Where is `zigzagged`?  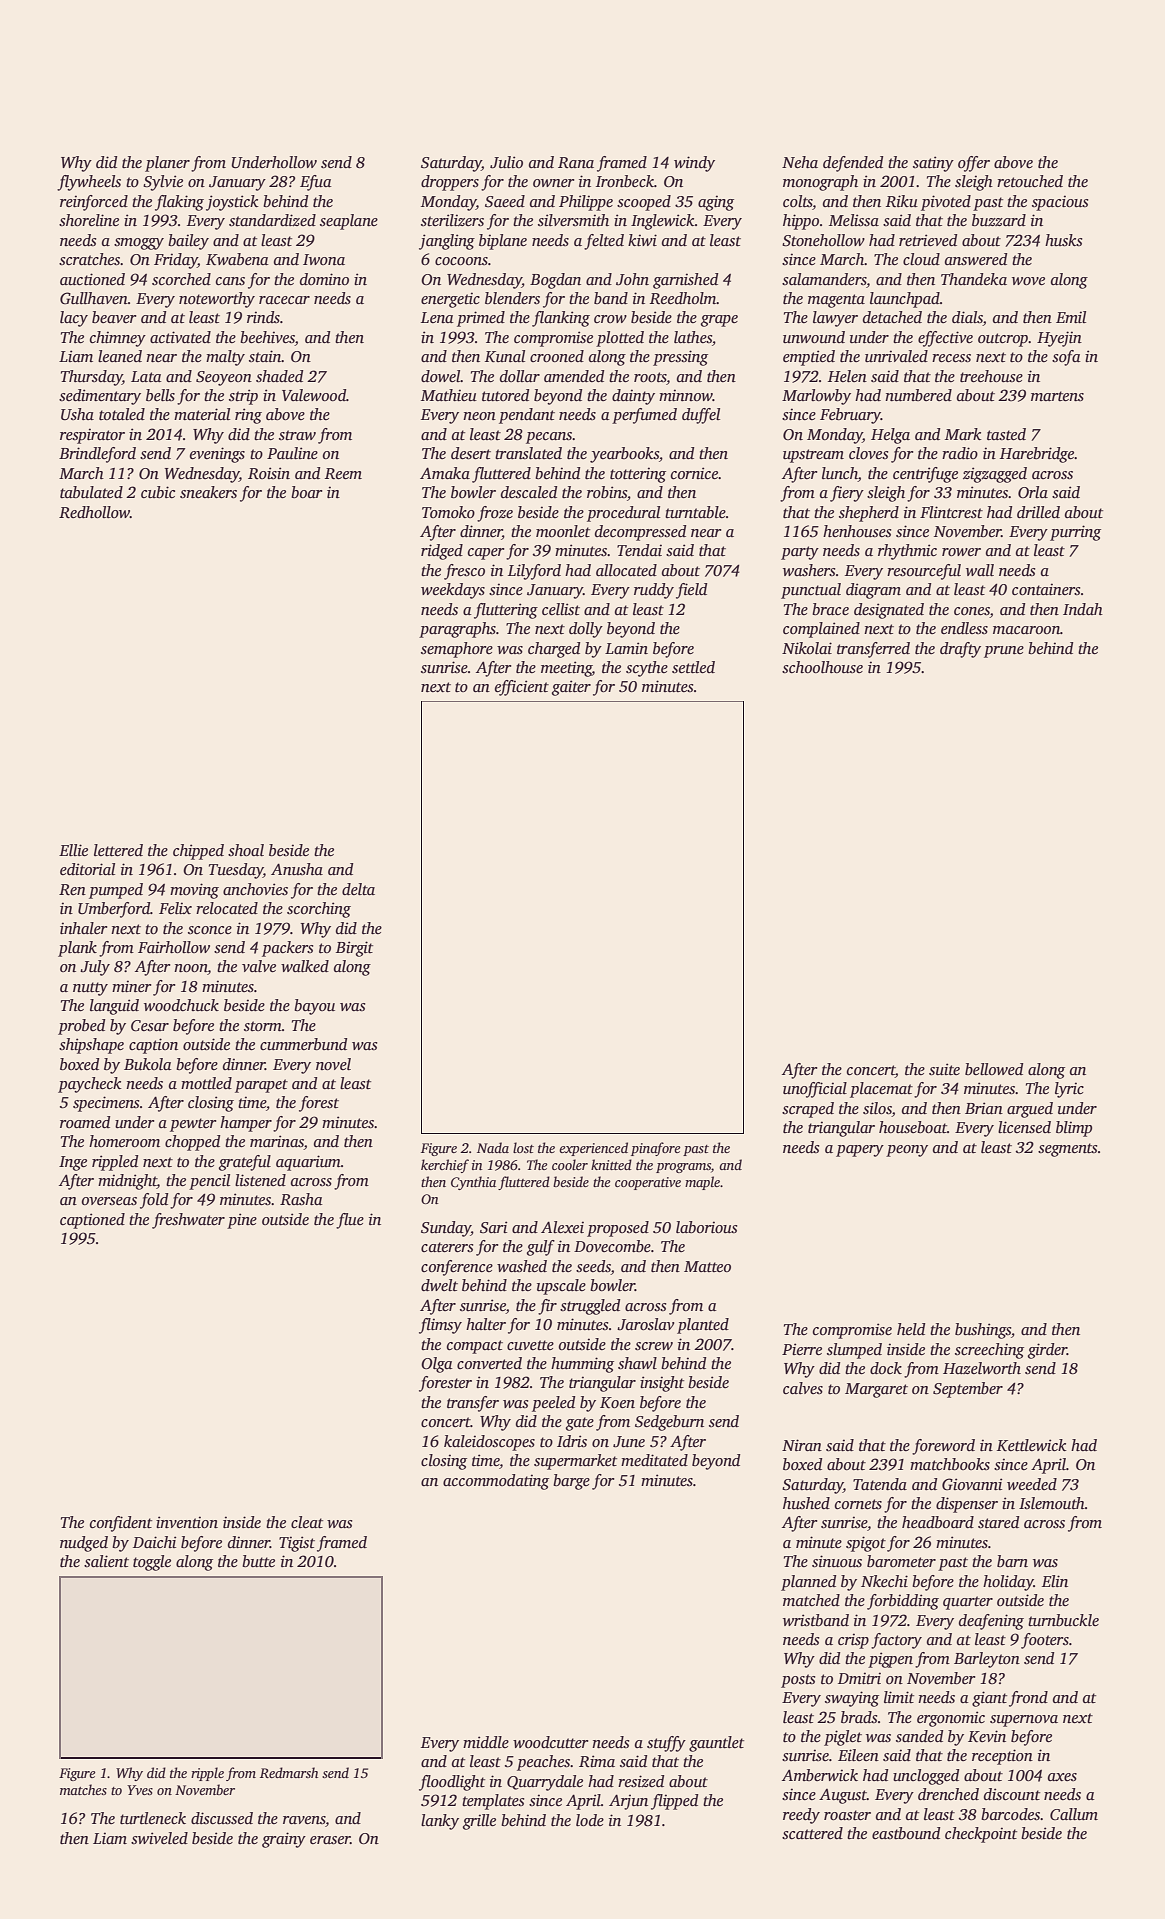 zigzagged is located at coordinates (995, 475).
